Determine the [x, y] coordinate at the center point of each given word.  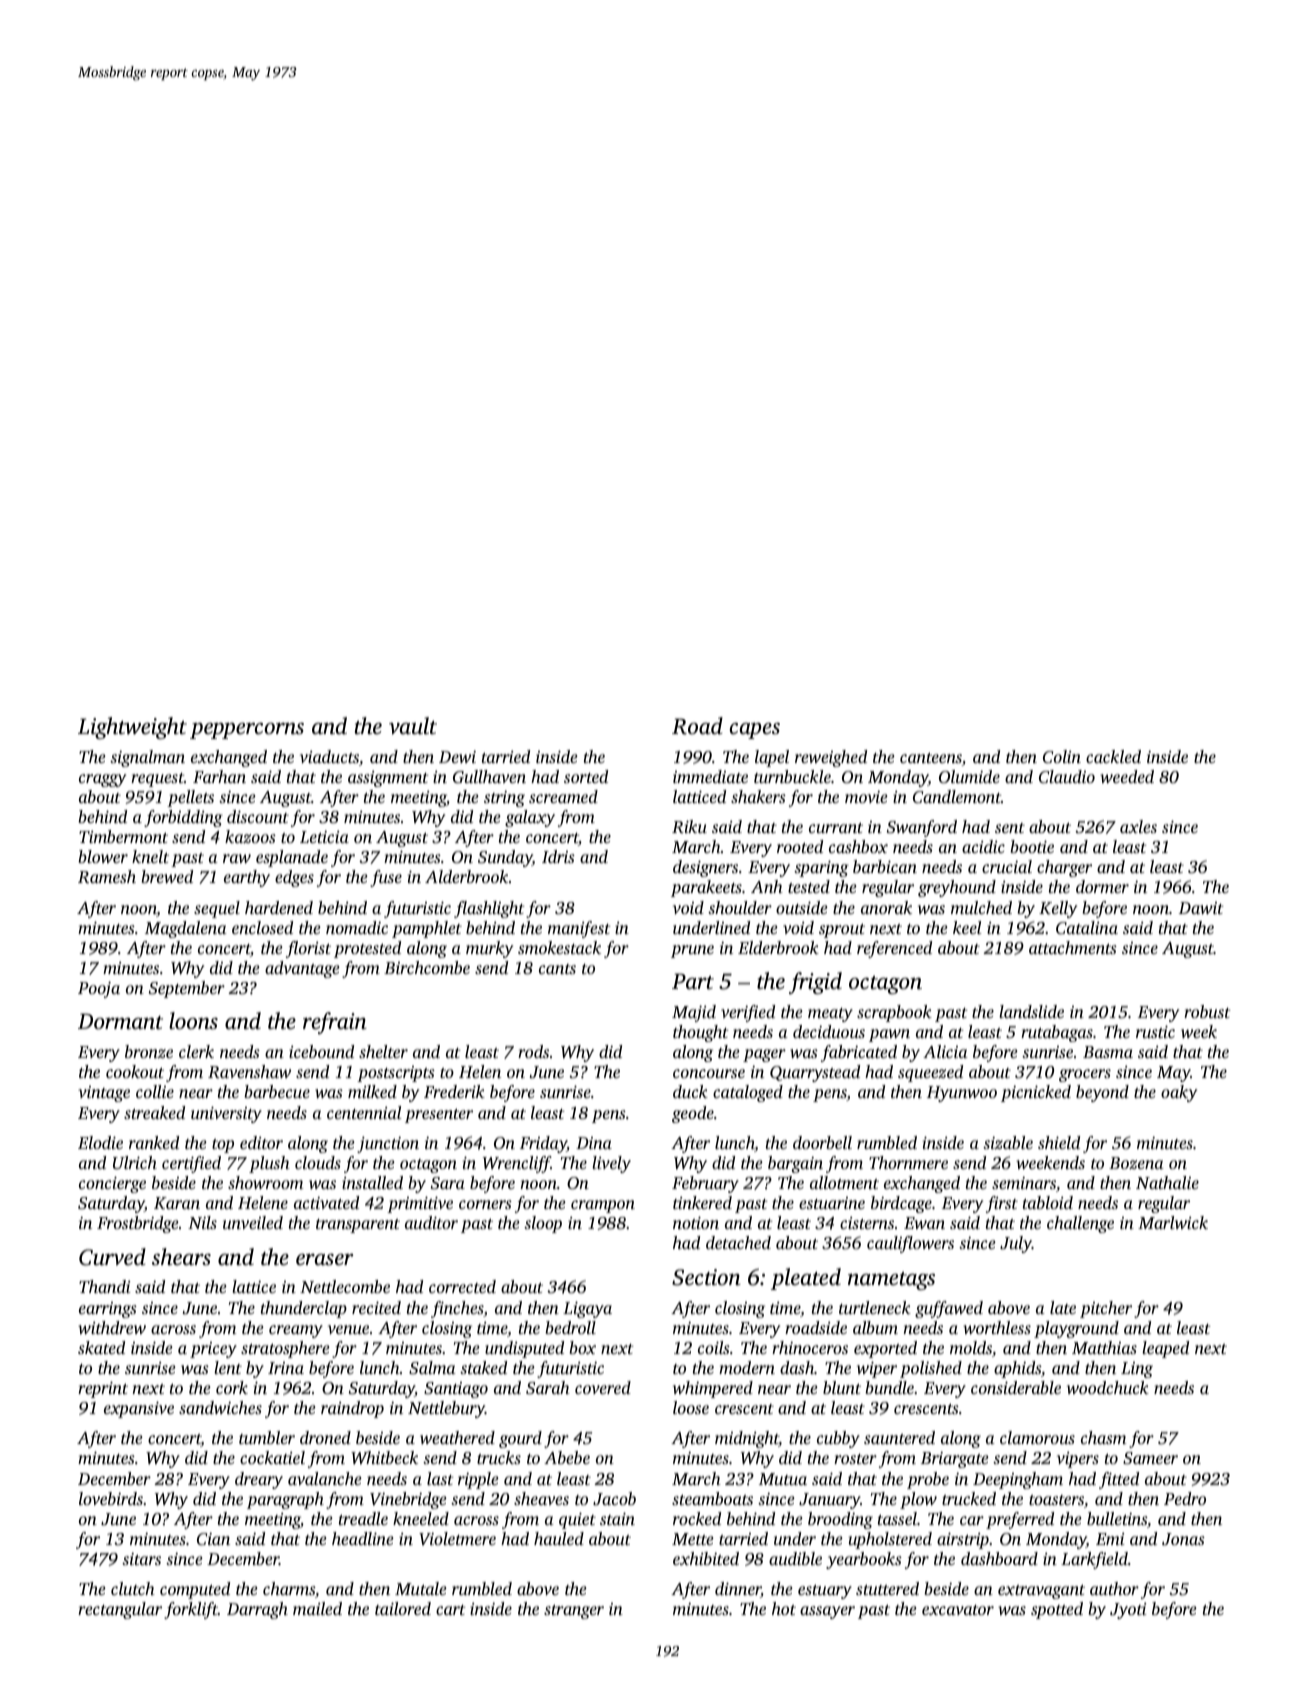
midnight [747, 1439]
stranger [574, 1612]
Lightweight [132, 728]
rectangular [120, 1610]
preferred [1020, 1520]
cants [557, 969]
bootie [1032, 846]
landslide [1031, 1011]
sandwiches [220, 1407]
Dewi [457, 757]
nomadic [357, 927]
